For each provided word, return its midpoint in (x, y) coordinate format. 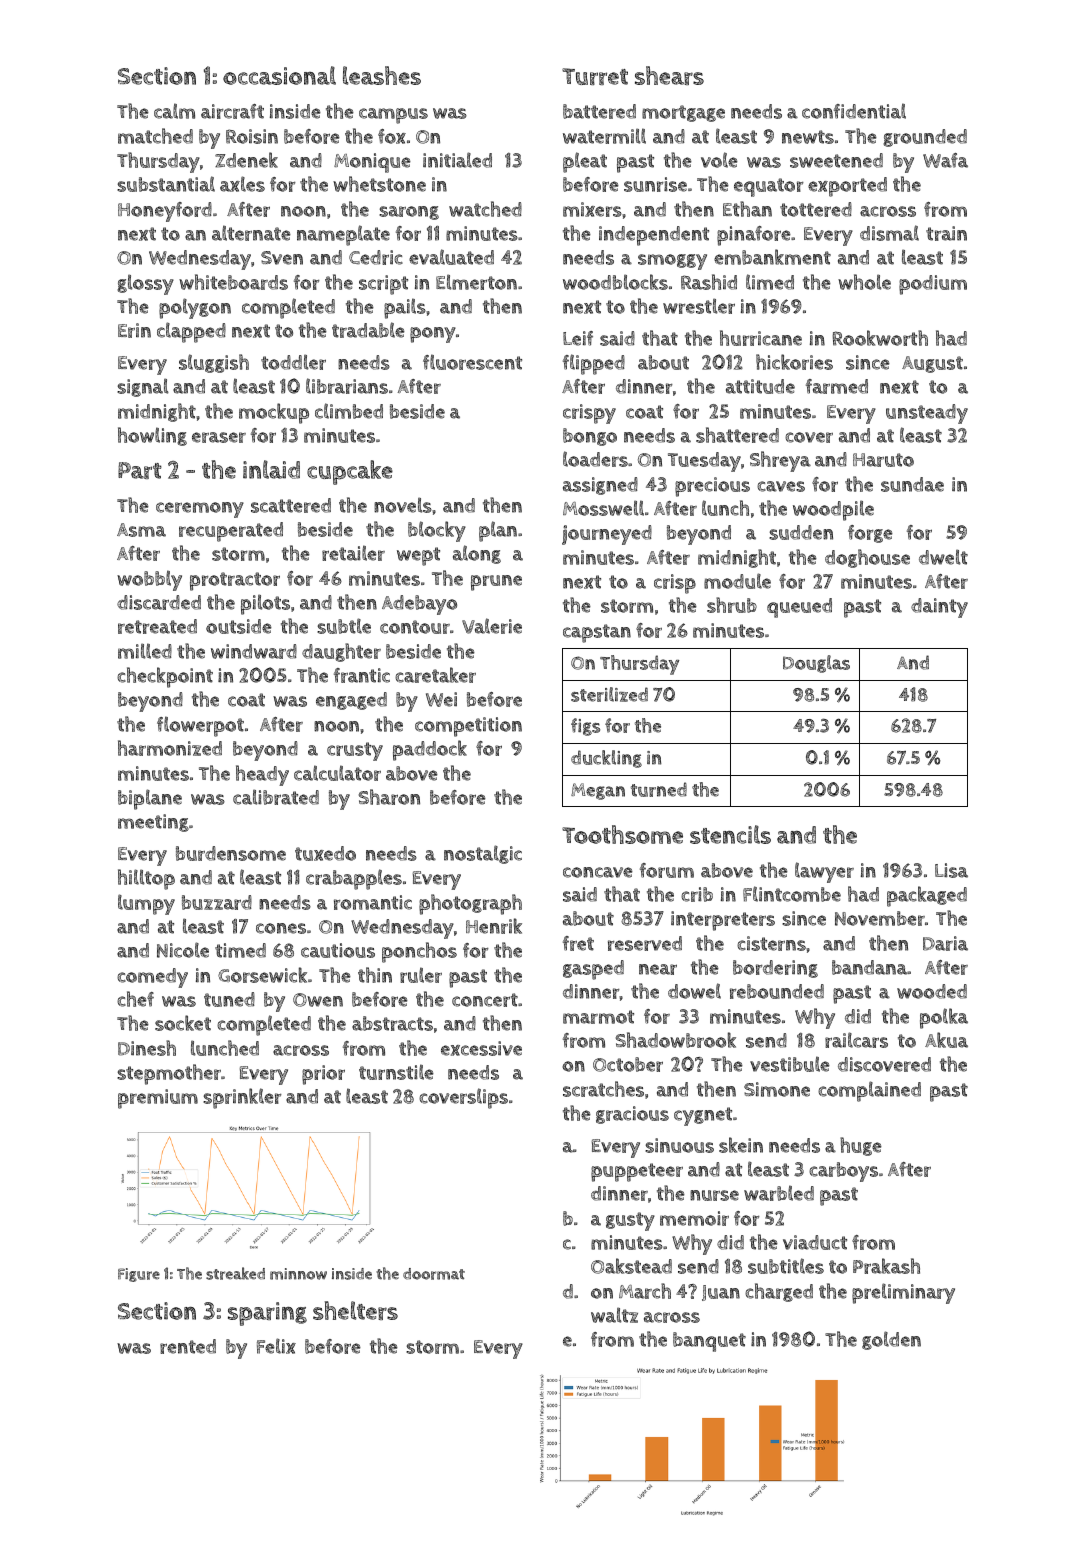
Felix (276, 1346)
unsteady (927, 414)
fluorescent (472, 362)
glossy (145, 284)
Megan (598, 791)
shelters (355, 1310)
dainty (939, 608)
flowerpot (200, 726)
